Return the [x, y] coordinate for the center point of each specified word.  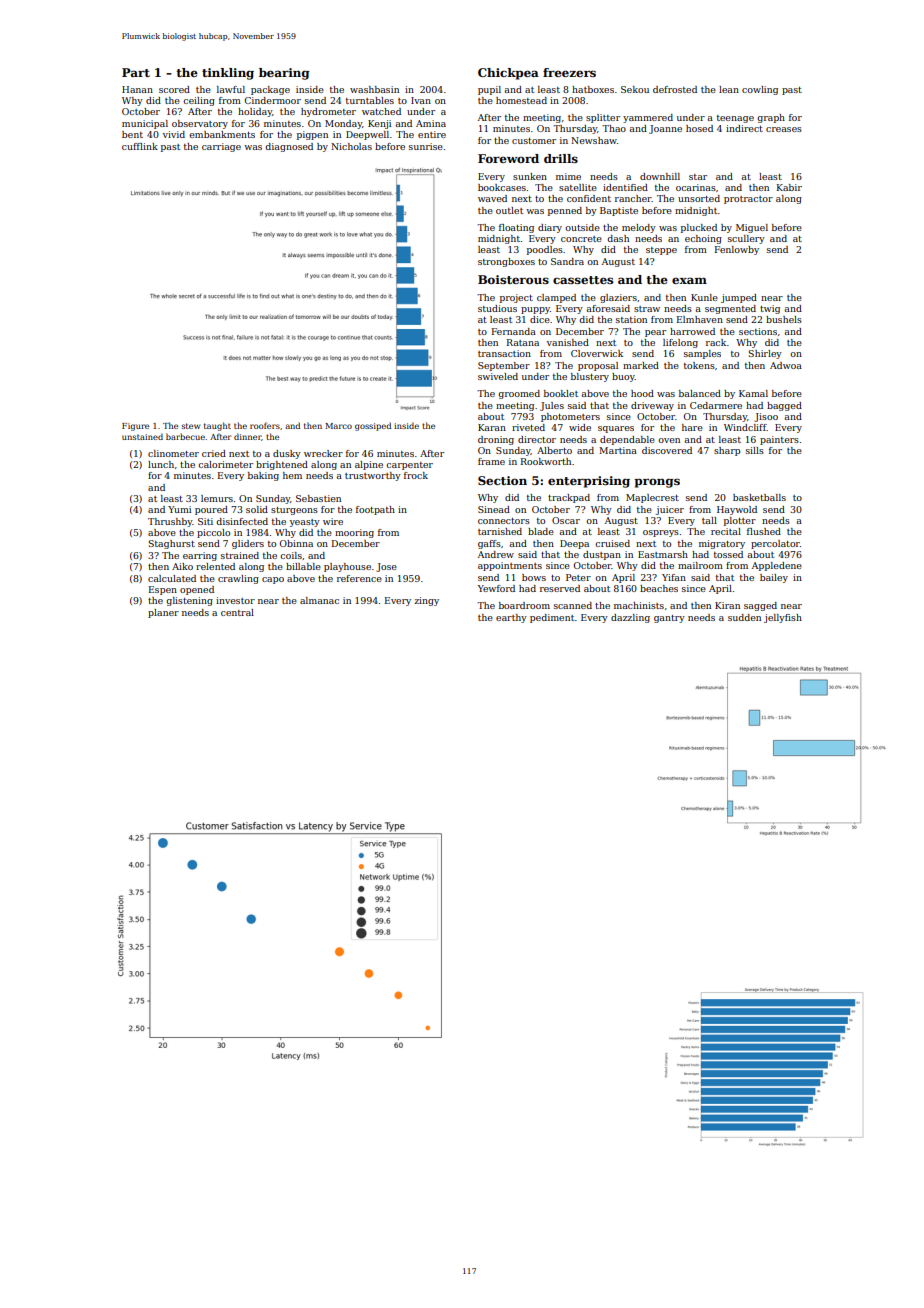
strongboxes [506, 262]
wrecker [323, 453]
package [270, 90]
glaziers [618, 298]
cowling [760, 90]
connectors [504, 521]
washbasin [374, 89]
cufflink [140, 146]
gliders [248, 544]
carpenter [409, 466]
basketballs [759, 497]
